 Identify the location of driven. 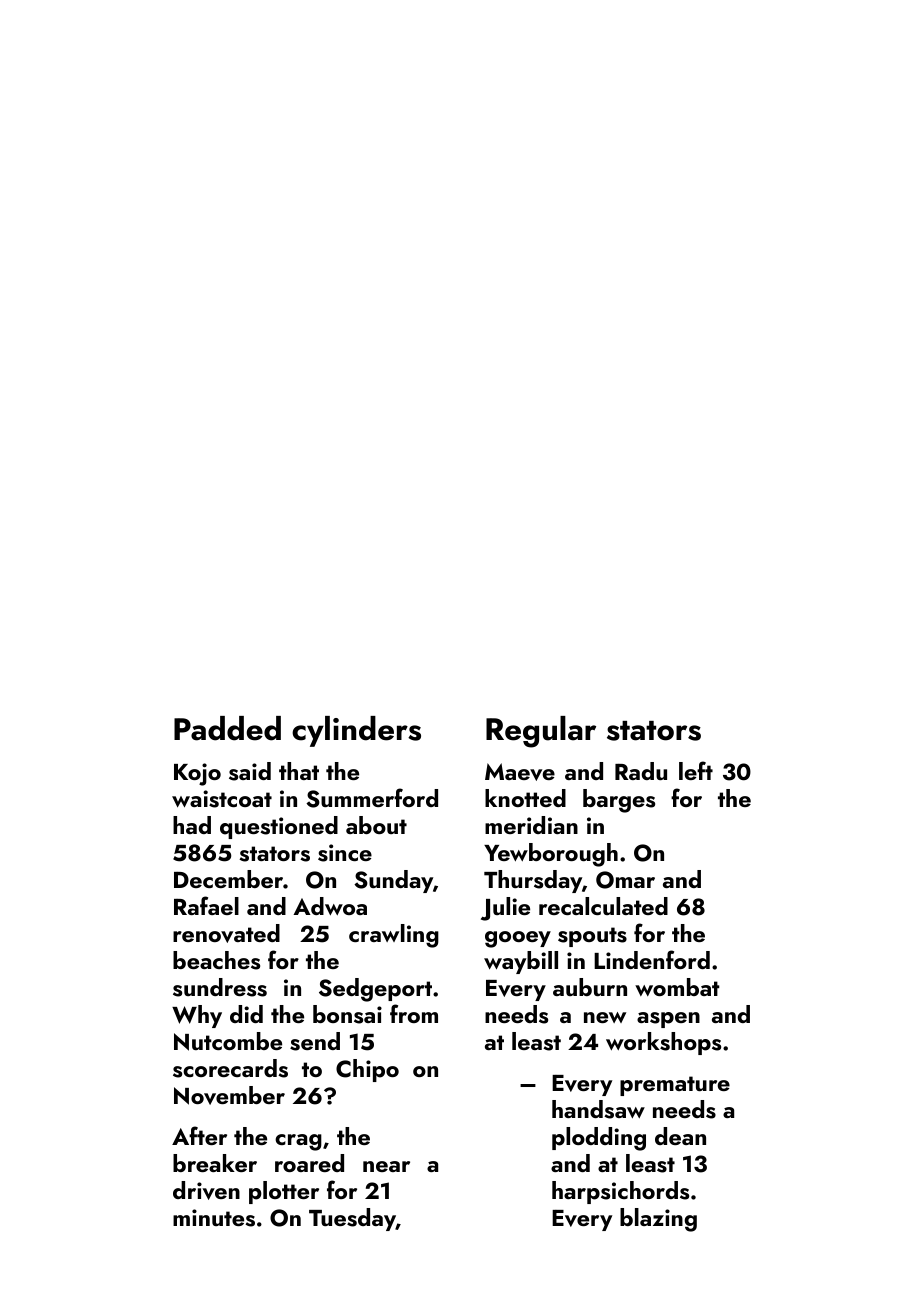
(206, 1190).
